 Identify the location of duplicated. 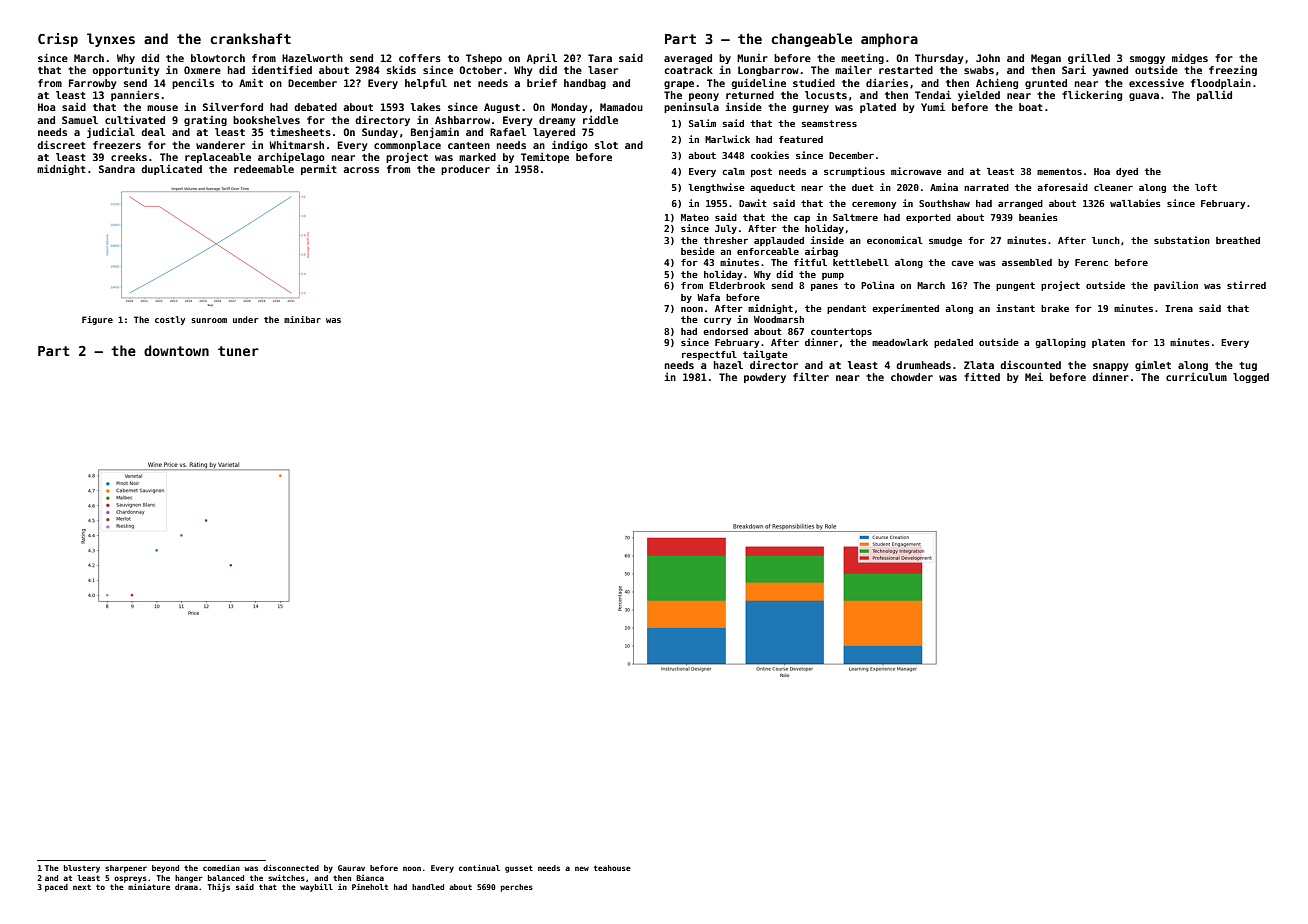
(171, 170).
